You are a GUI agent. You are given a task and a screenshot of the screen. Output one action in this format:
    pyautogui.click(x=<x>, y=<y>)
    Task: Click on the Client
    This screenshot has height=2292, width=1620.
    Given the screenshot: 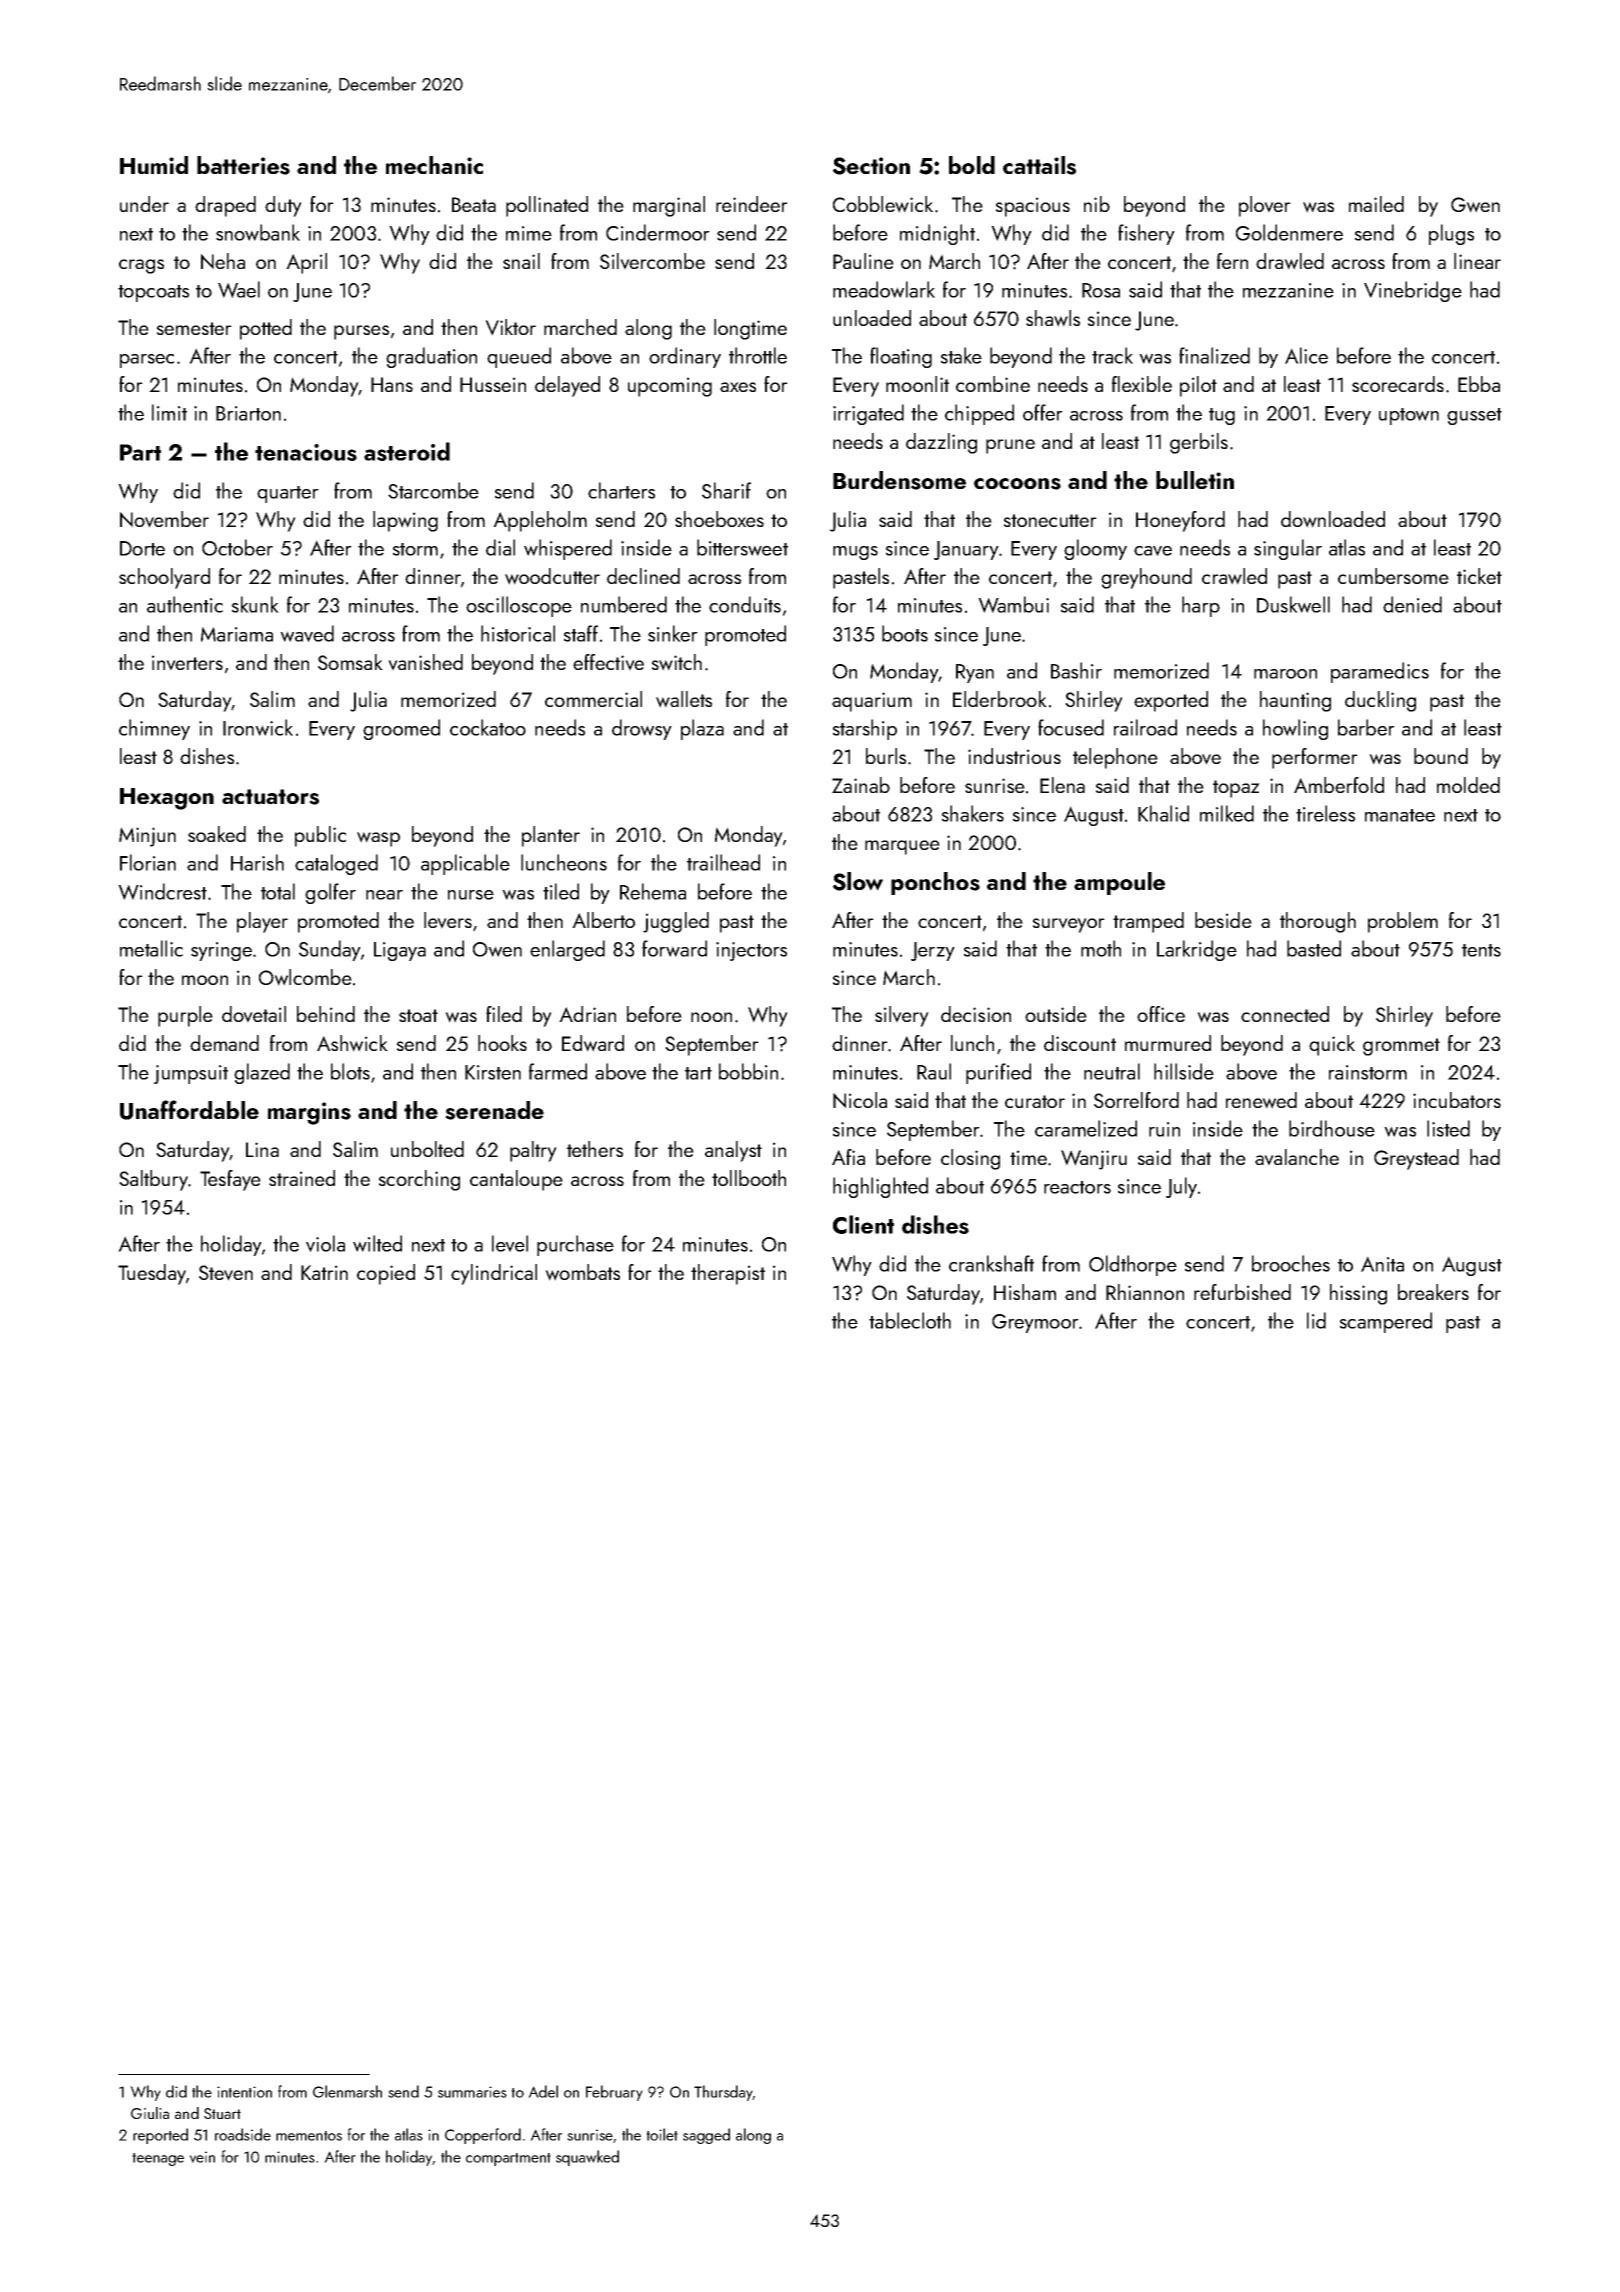 What is the action you would take?
    pyautogui.click(x=863, y=1224)
